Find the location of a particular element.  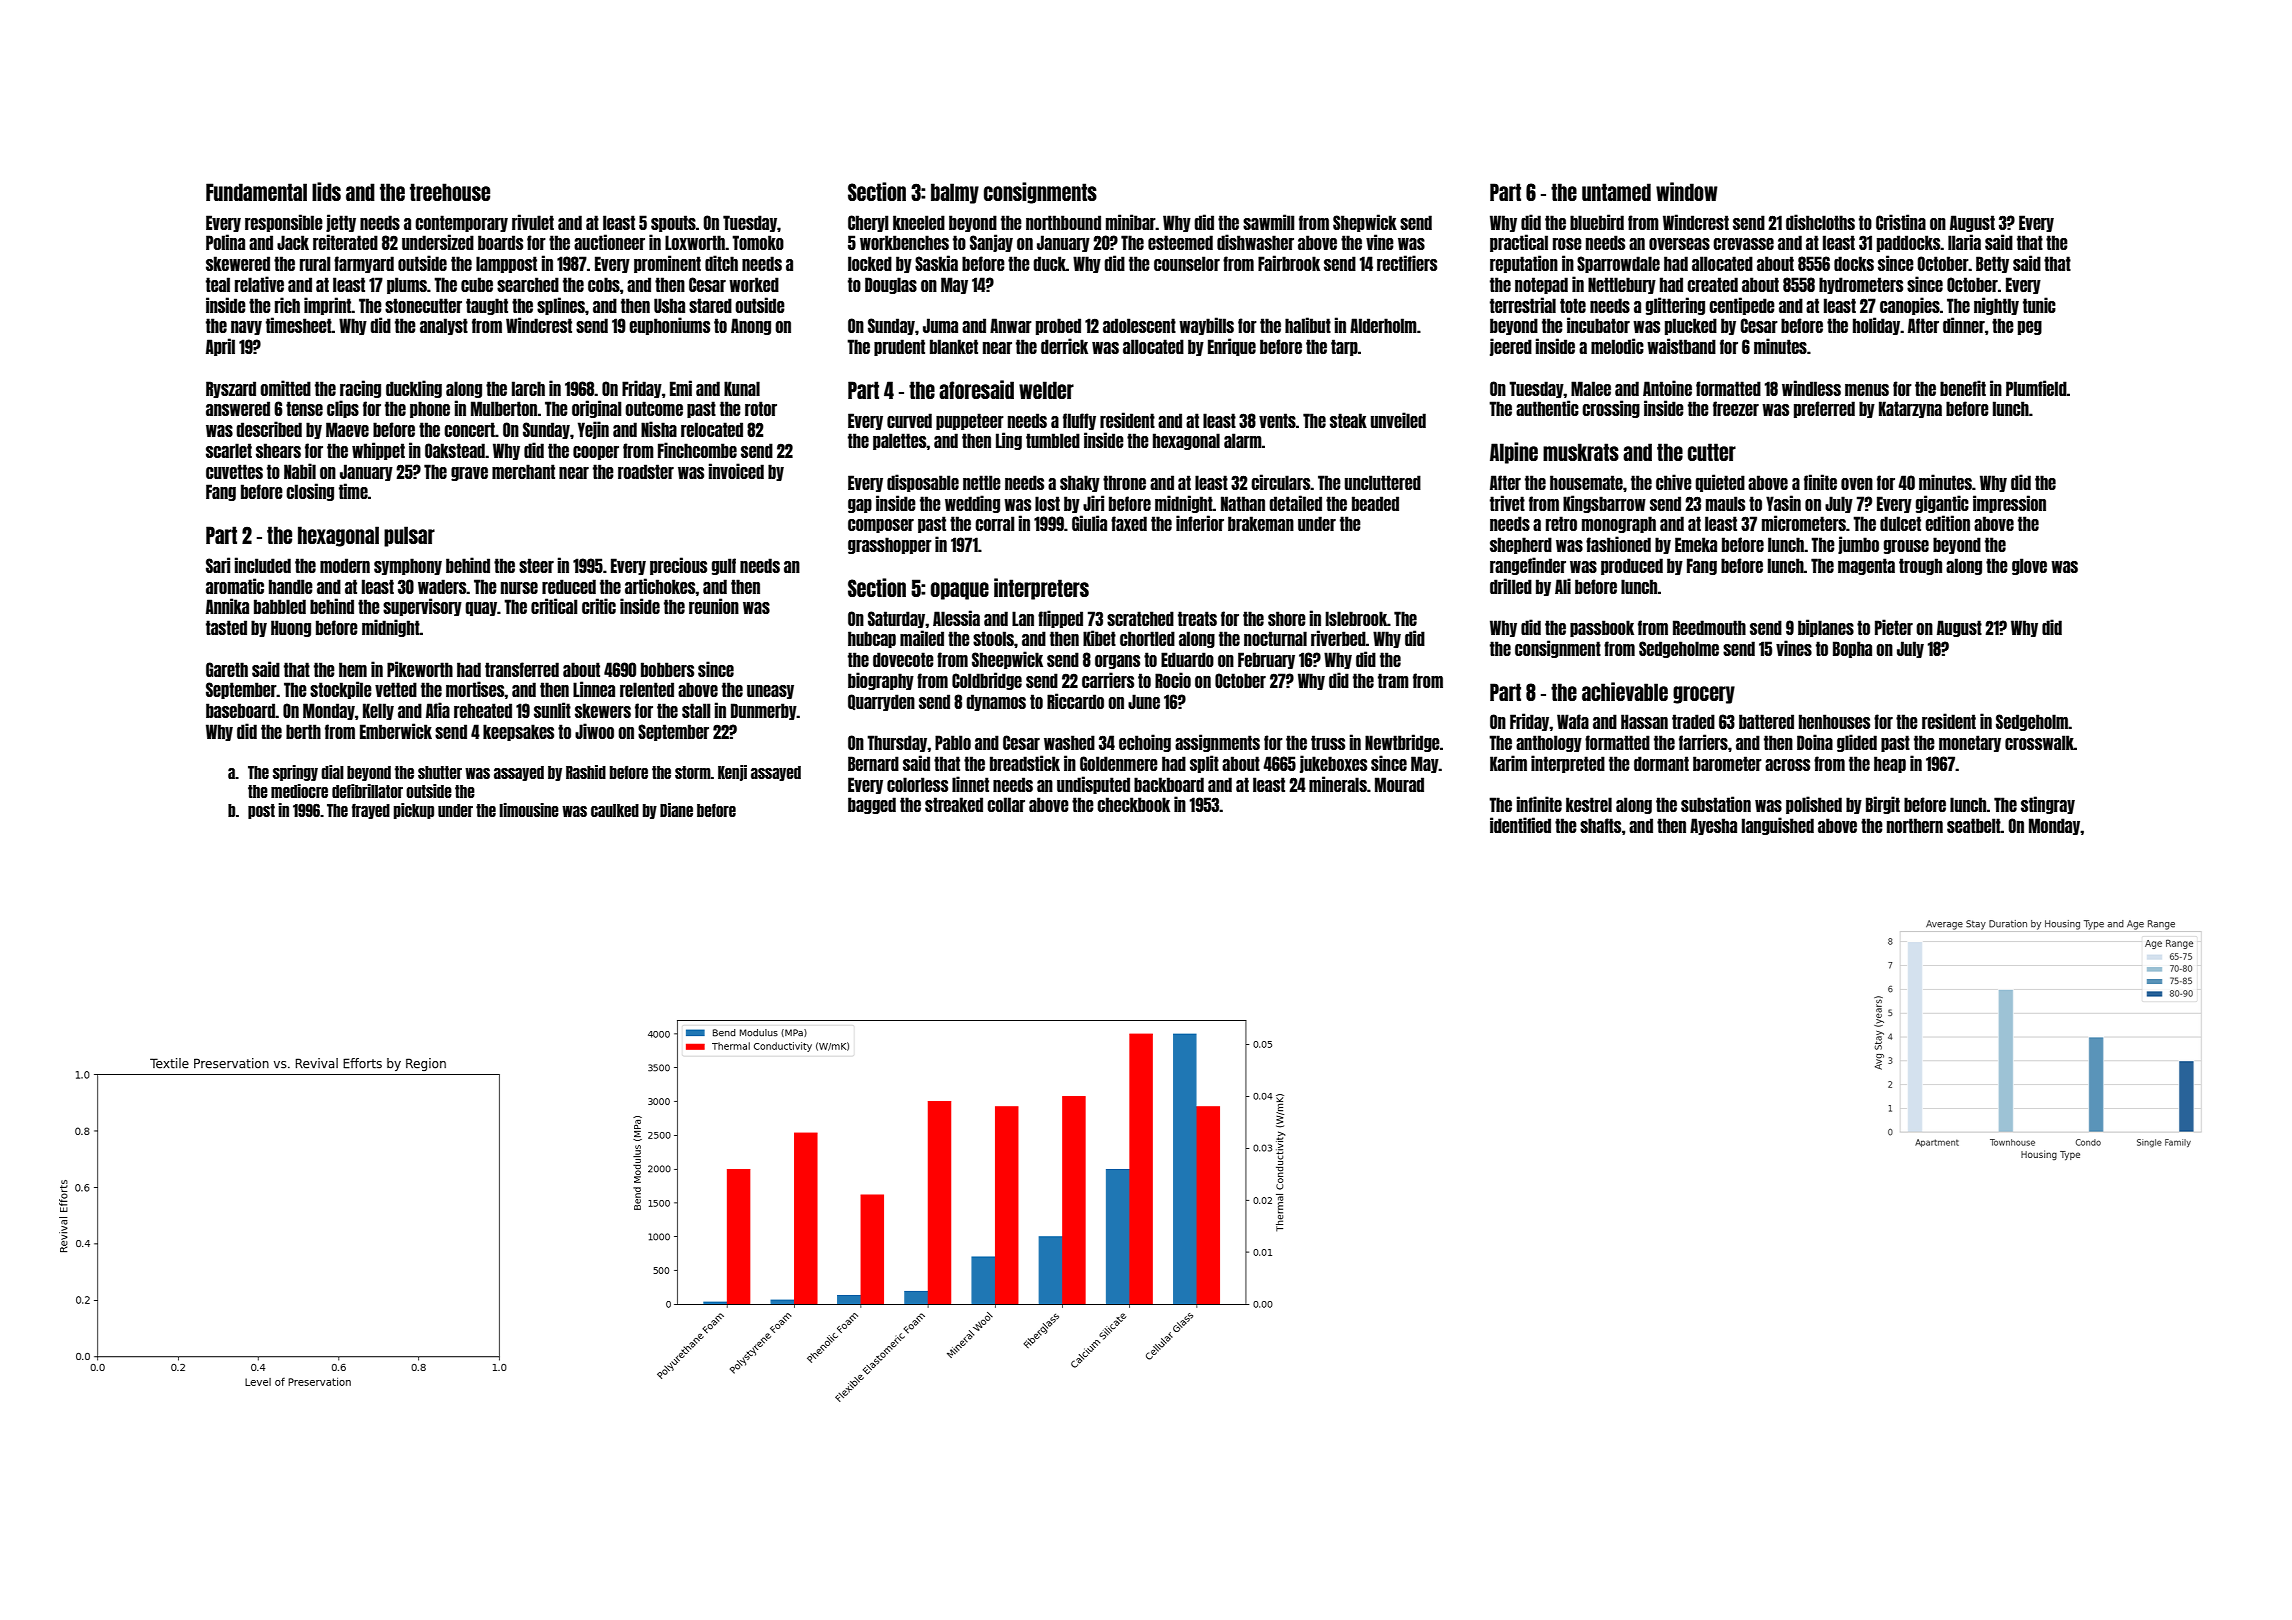

vents is located at coordinates (1277, 420).
